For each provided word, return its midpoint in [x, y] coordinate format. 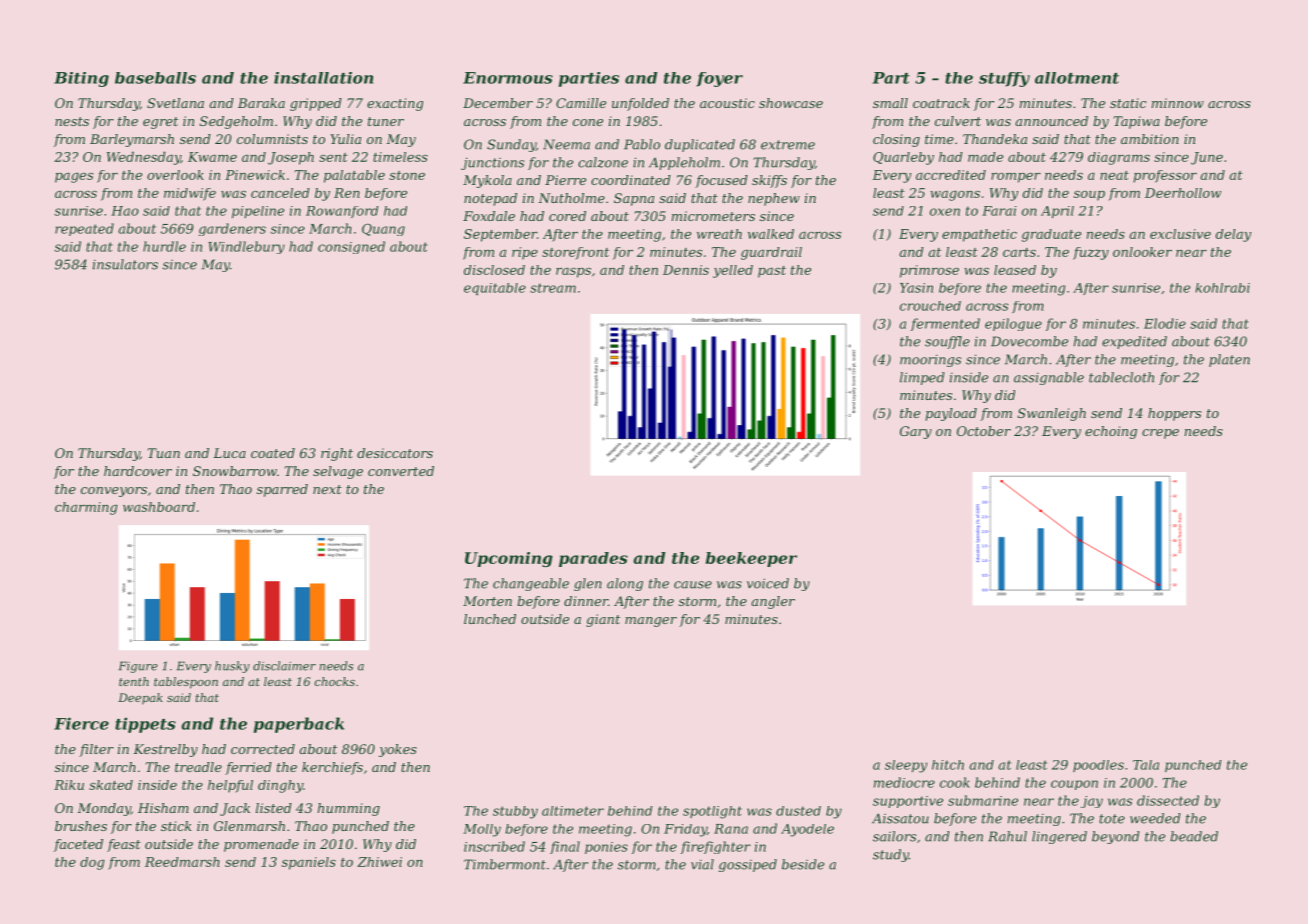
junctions [492, 163]
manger [651, 622]
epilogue [1013, 324]
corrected [263, 749]
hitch [948, 765]
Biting [81, 79]
